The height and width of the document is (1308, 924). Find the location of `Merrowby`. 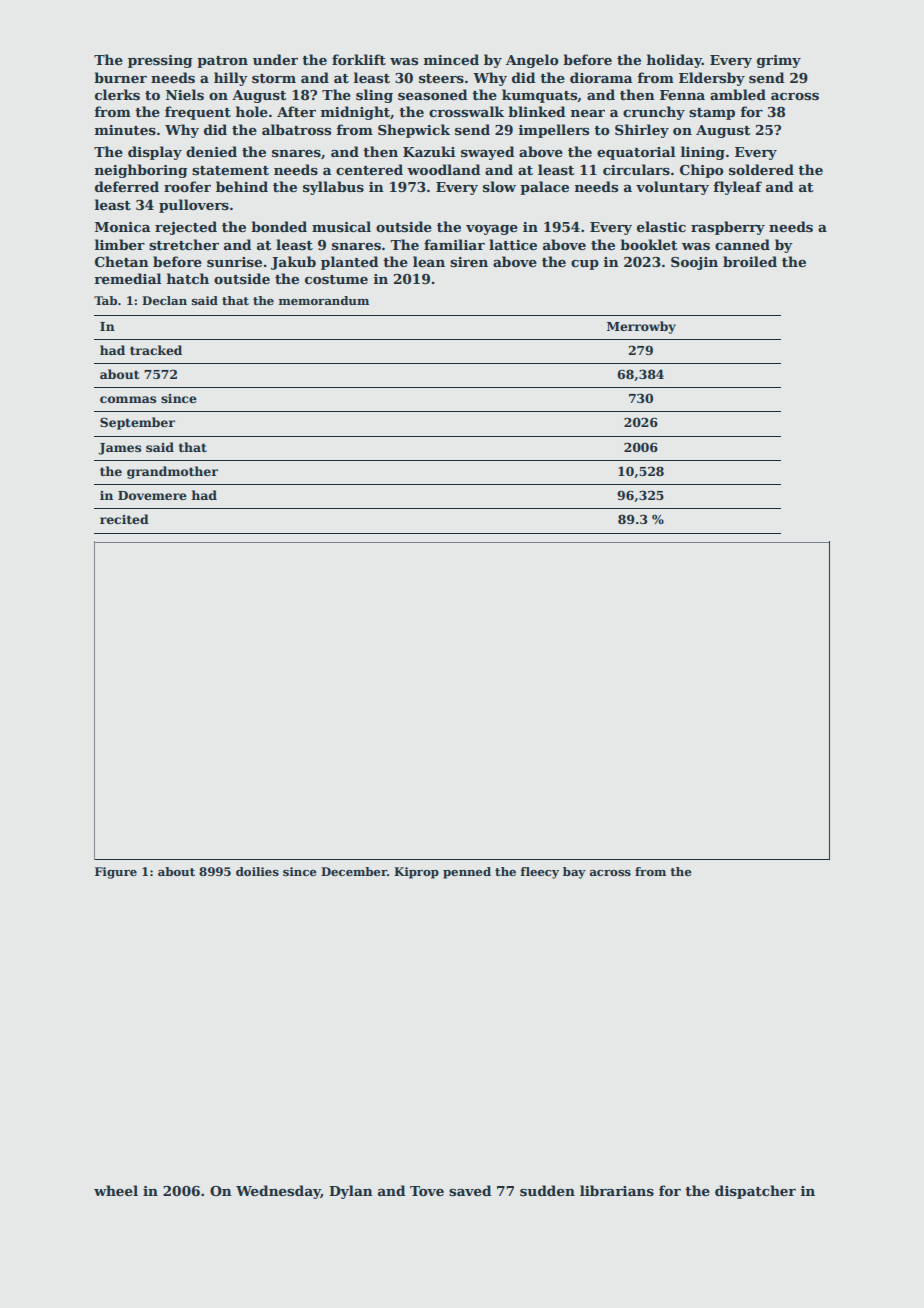

Merrowby is located at coordinates (641, 327).
